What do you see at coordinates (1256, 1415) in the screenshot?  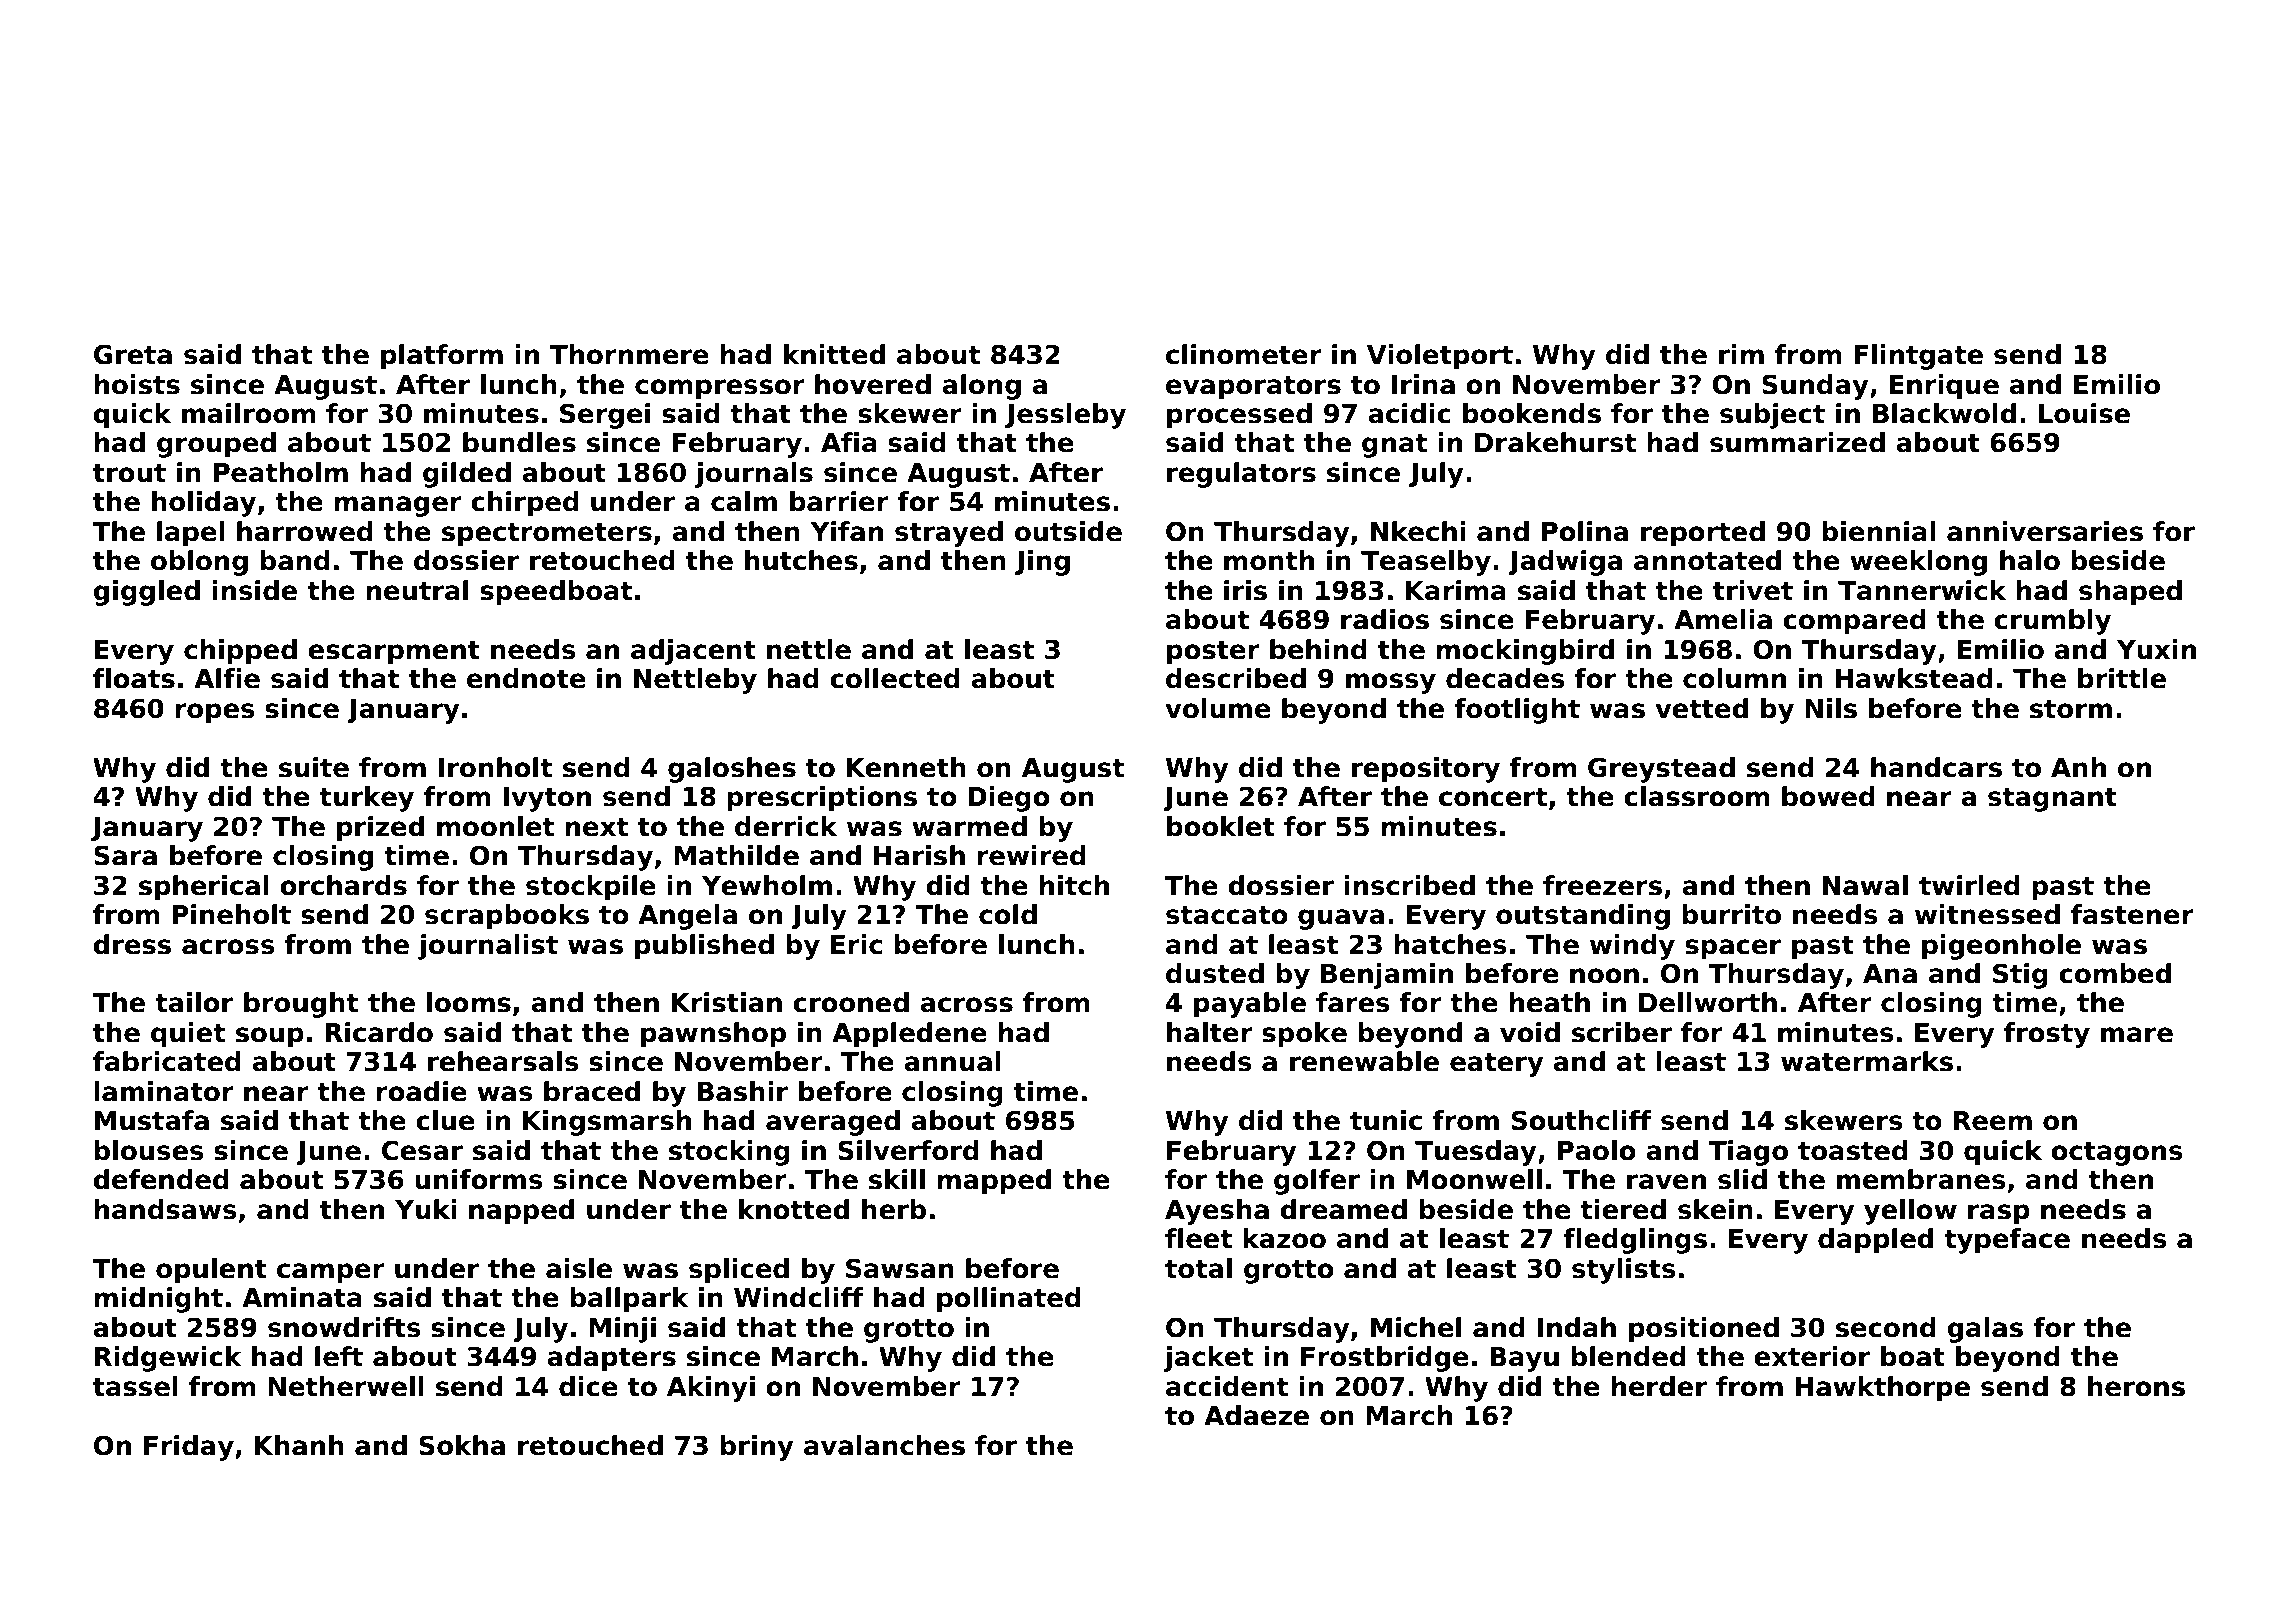 I see `Adaeze` at bounding box center [1256, 1415].
